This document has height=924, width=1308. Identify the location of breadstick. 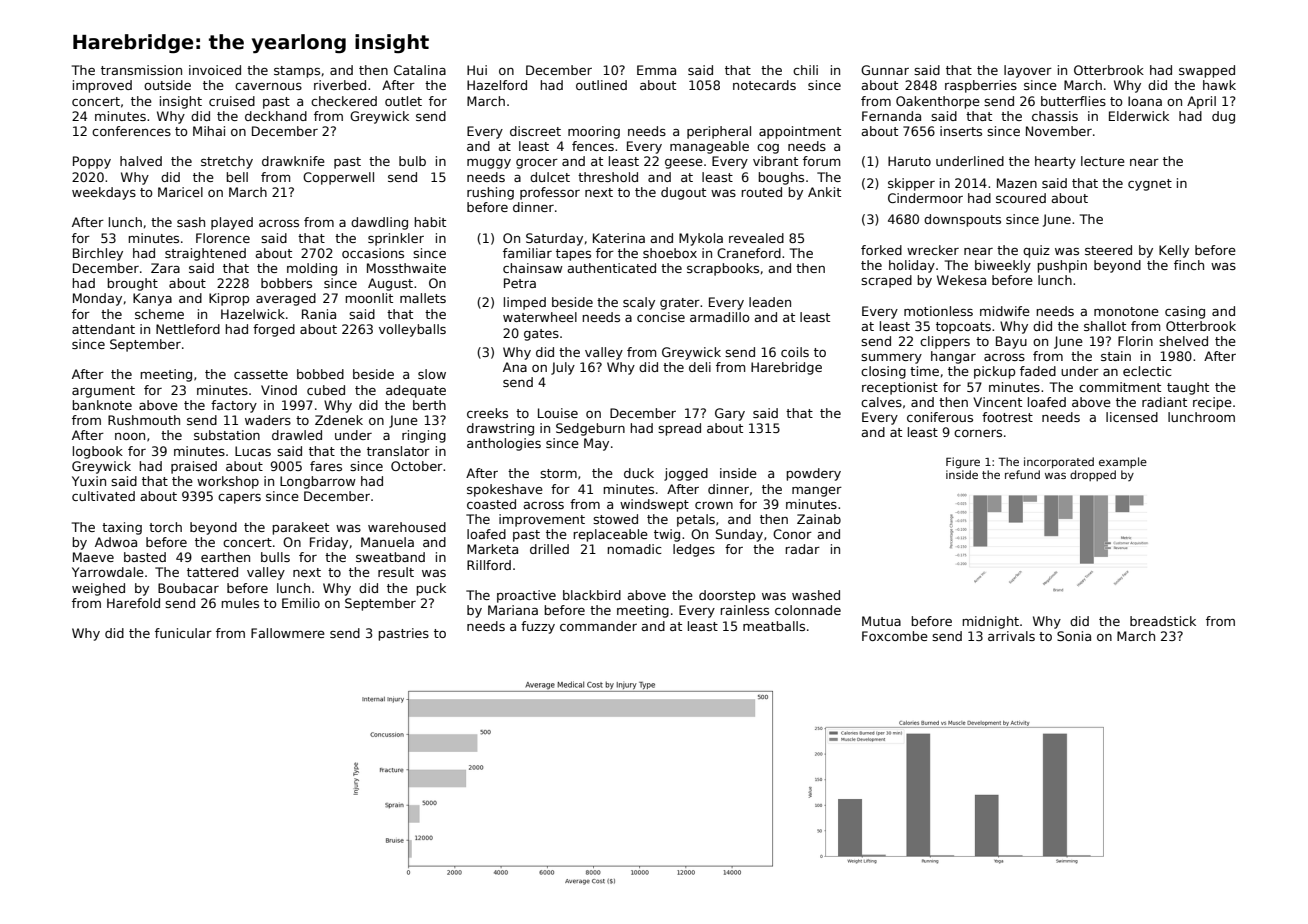
(1163, 621).
